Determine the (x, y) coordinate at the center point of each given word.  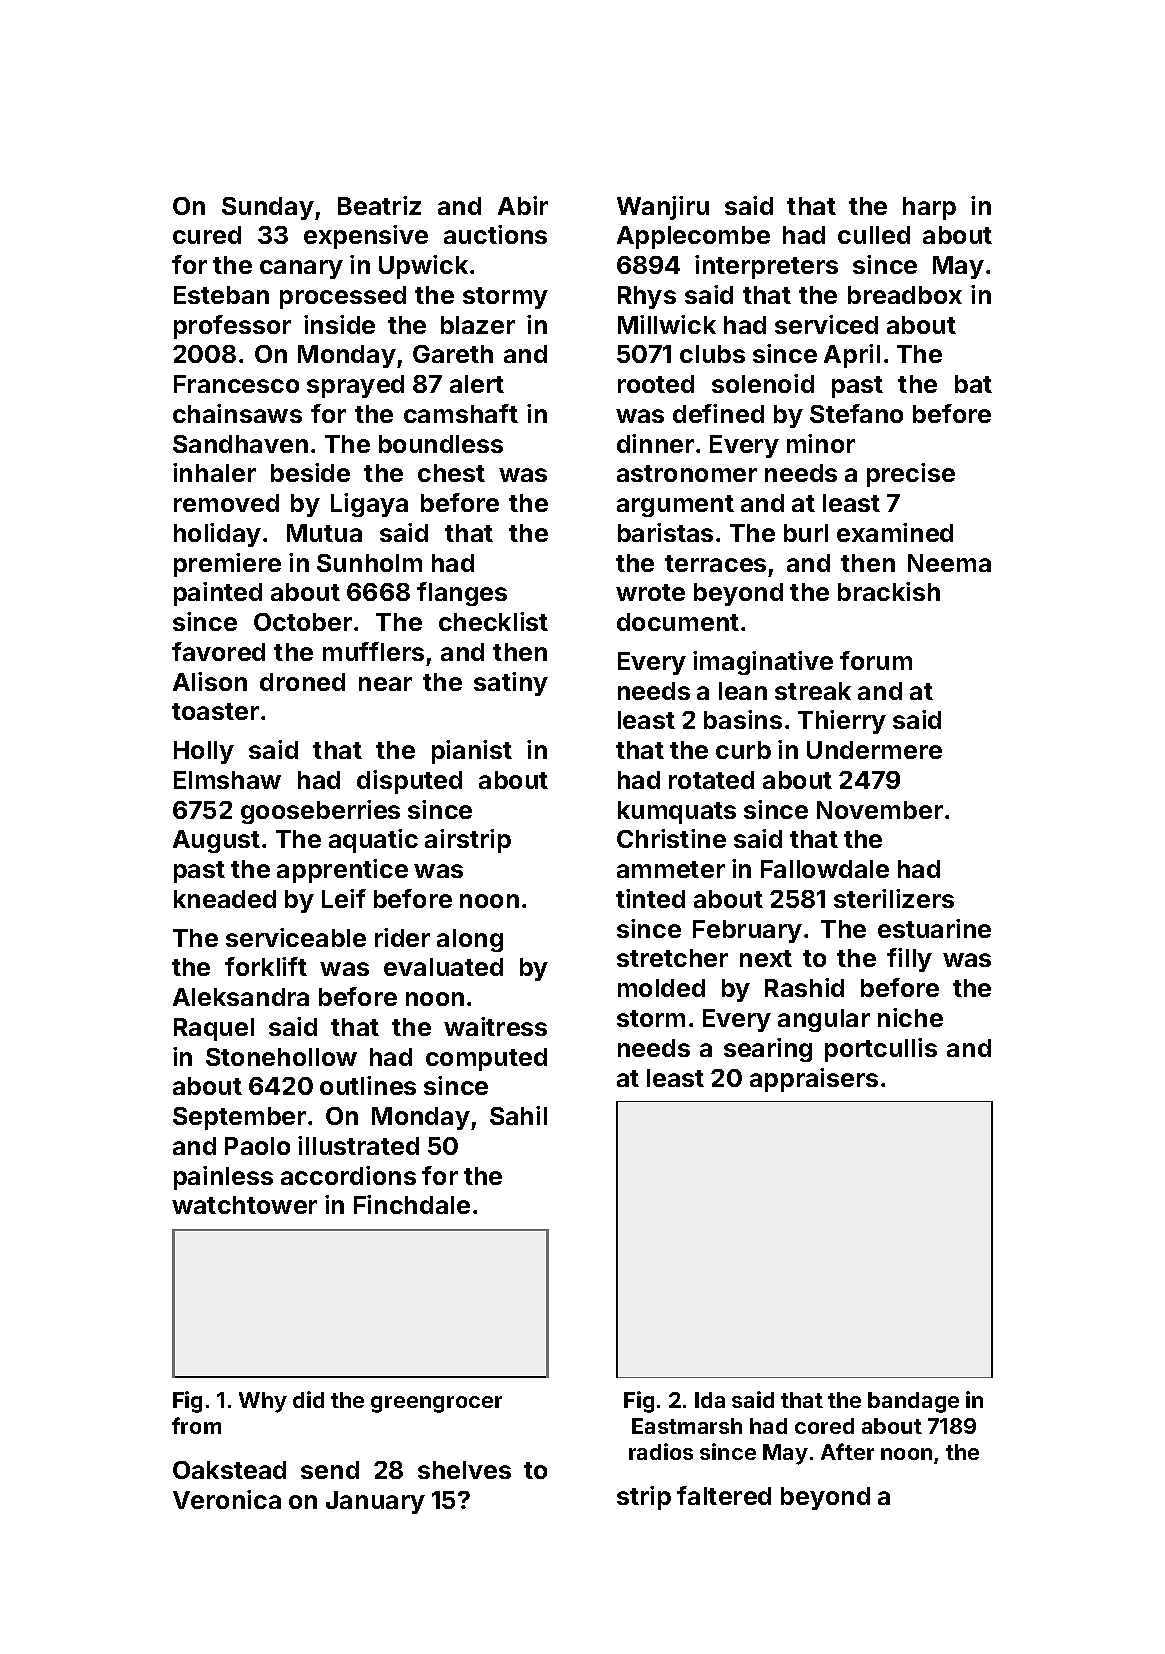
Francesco (236, 384)
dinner (655, 443)
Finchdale (412, 1204)
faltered (724, 1495)
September (239, 1118)
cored (824, 1426)
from (196, 1425)
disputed (409, 782)
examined (895, 532)
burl (806, 533)
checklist (493, 621)
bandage (913, 1402)
